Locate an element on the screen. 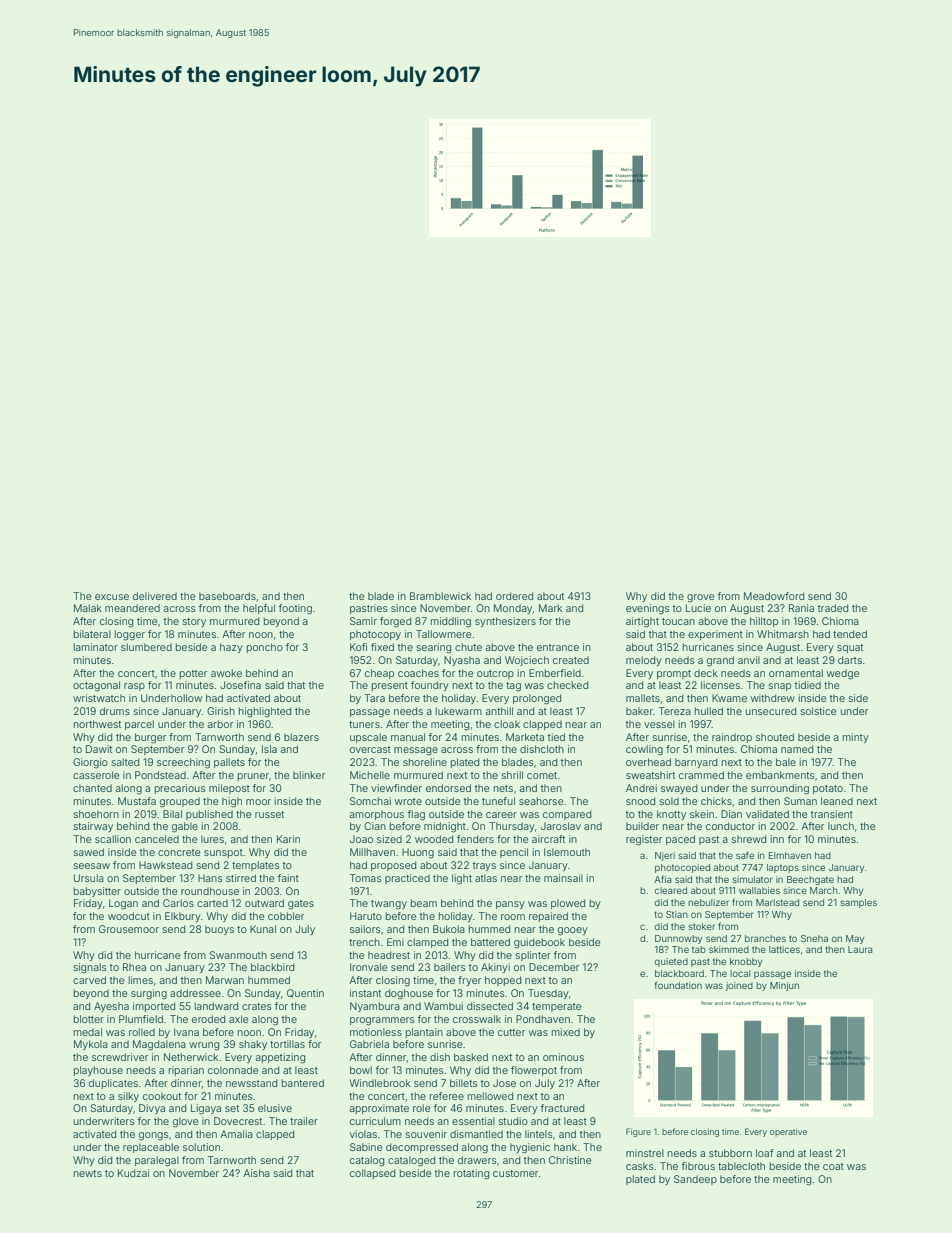  tended is located at coordinates (850, 634).
